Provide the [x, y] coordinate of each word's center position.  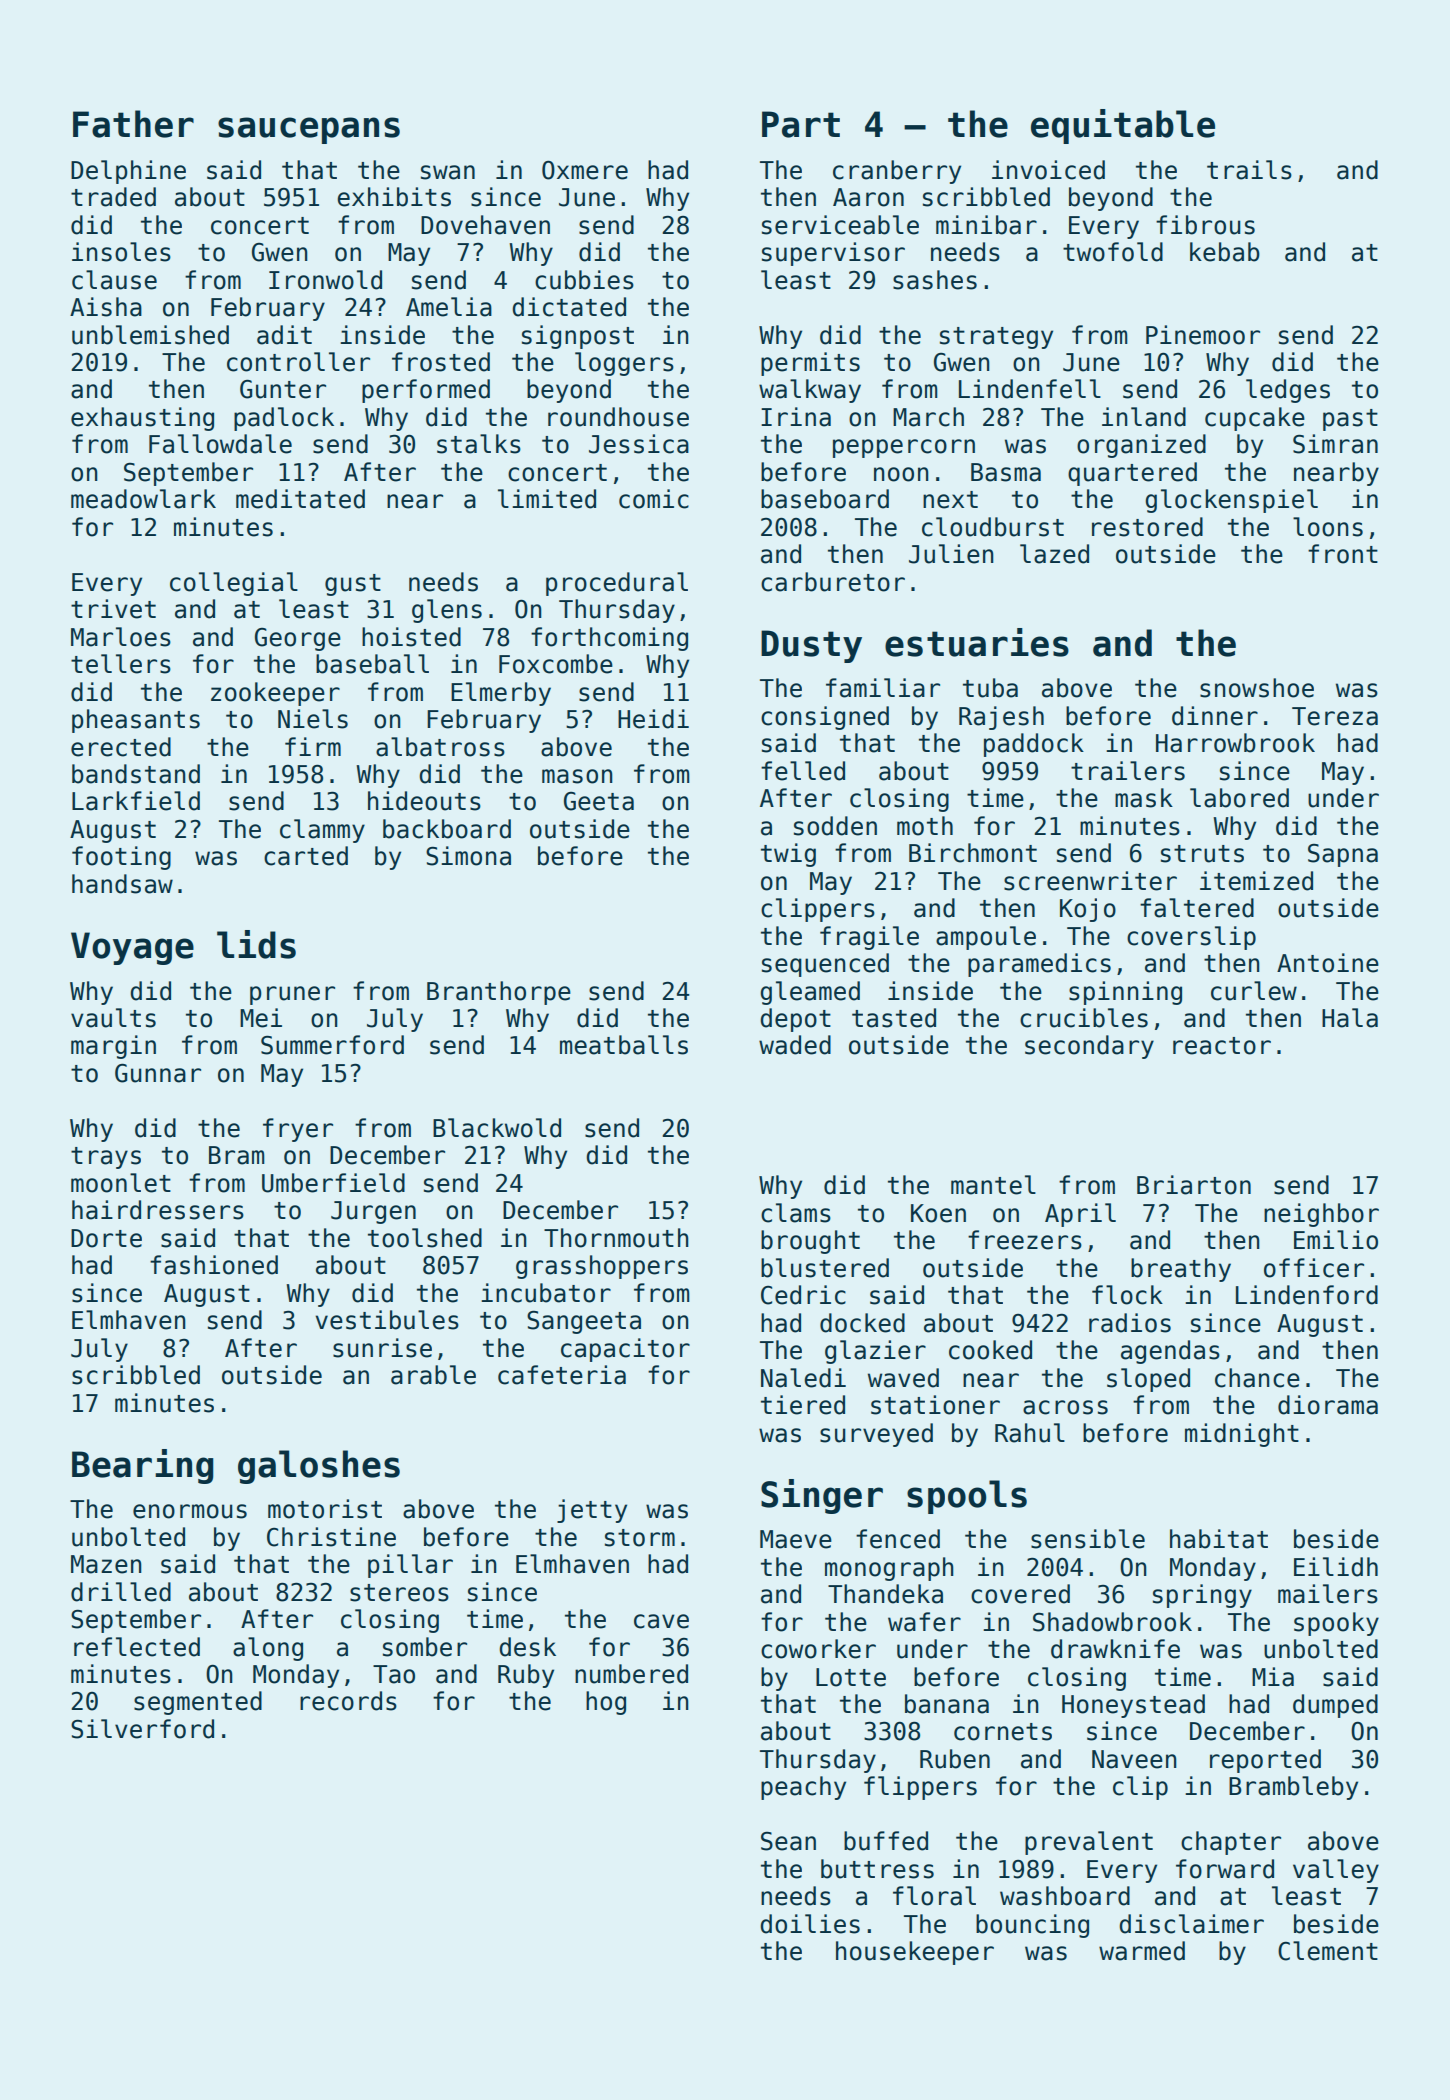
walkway [810, 391]
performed [426, 391]
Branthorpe [499, 993]
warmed [1142, 1951]
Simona [468, 856]
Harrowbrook [1235, 743]
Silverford [142, 1729]
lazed [1054, 554]
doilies [810, 1924]
